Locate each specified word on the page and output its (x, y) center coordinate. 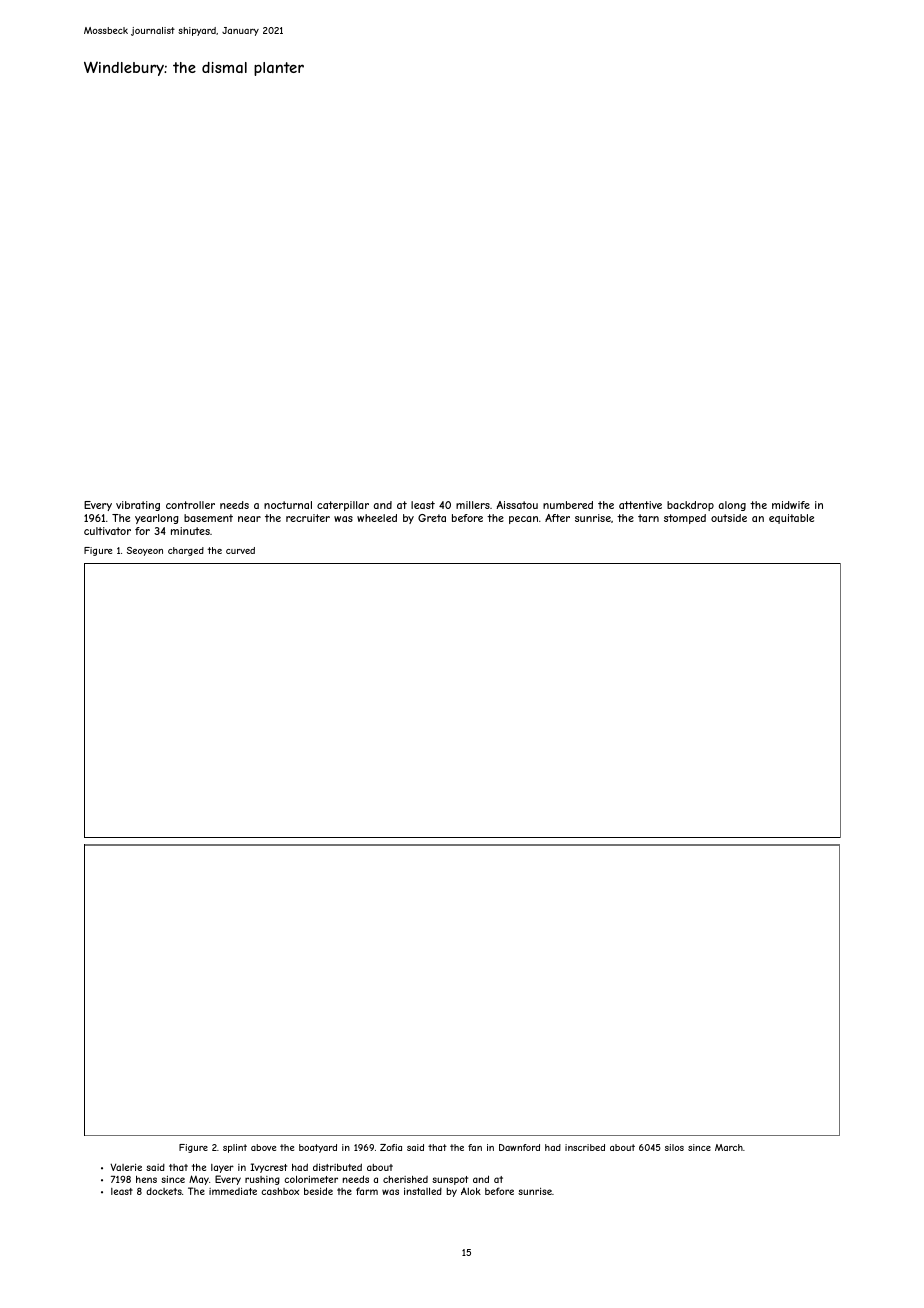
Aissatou (517, 505)
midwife (791, 505)
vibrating (138, 506)
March (729, 1147)
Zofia (391, 1147)
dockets (164, 1191)
